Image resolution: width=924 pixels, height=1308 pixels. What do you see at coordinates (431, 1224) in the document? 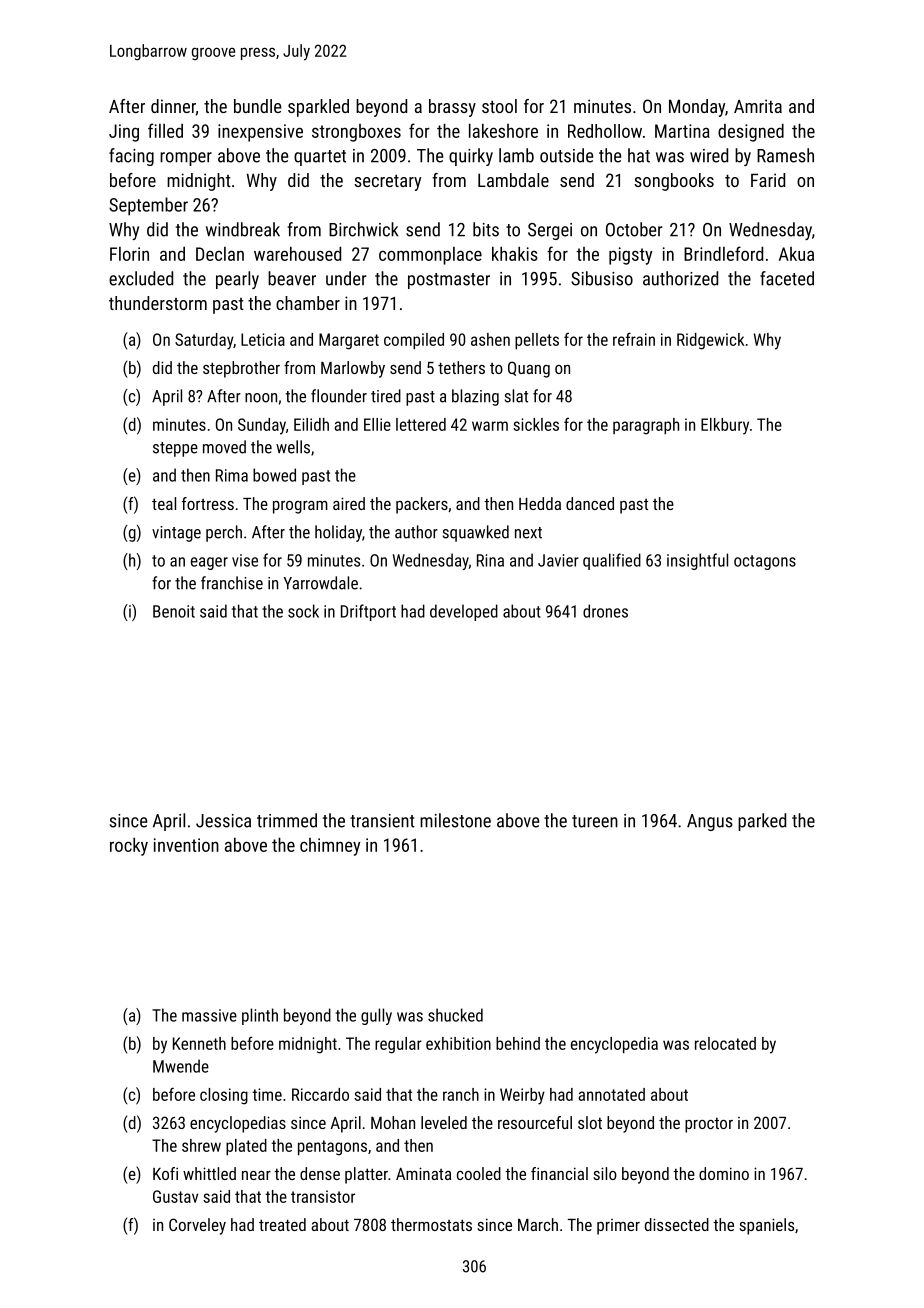
I see `thermostats` at bounding box center [431, 1224].
